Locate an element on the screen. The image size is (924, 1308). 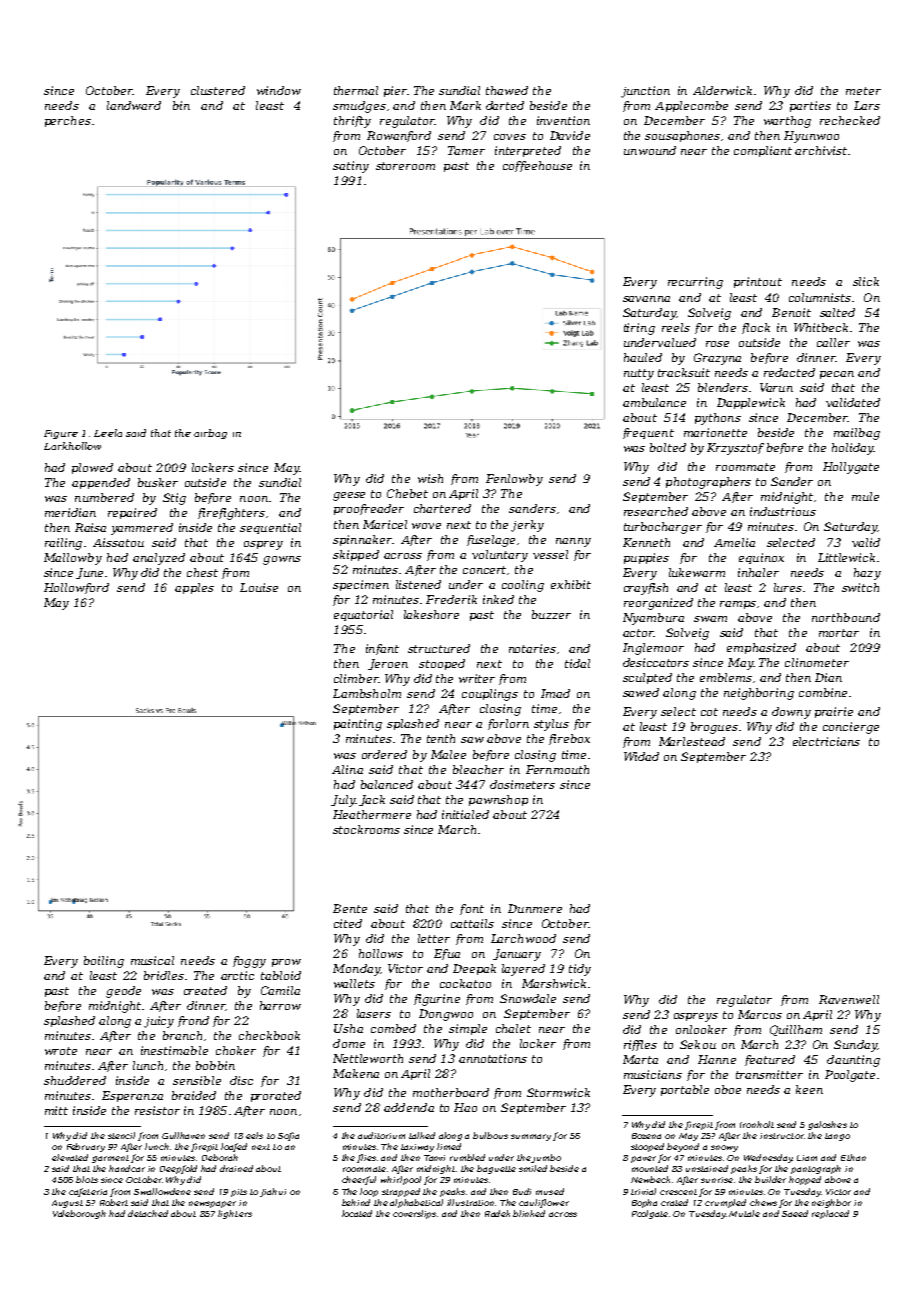
electricians is located at coordinates (826, 741).
